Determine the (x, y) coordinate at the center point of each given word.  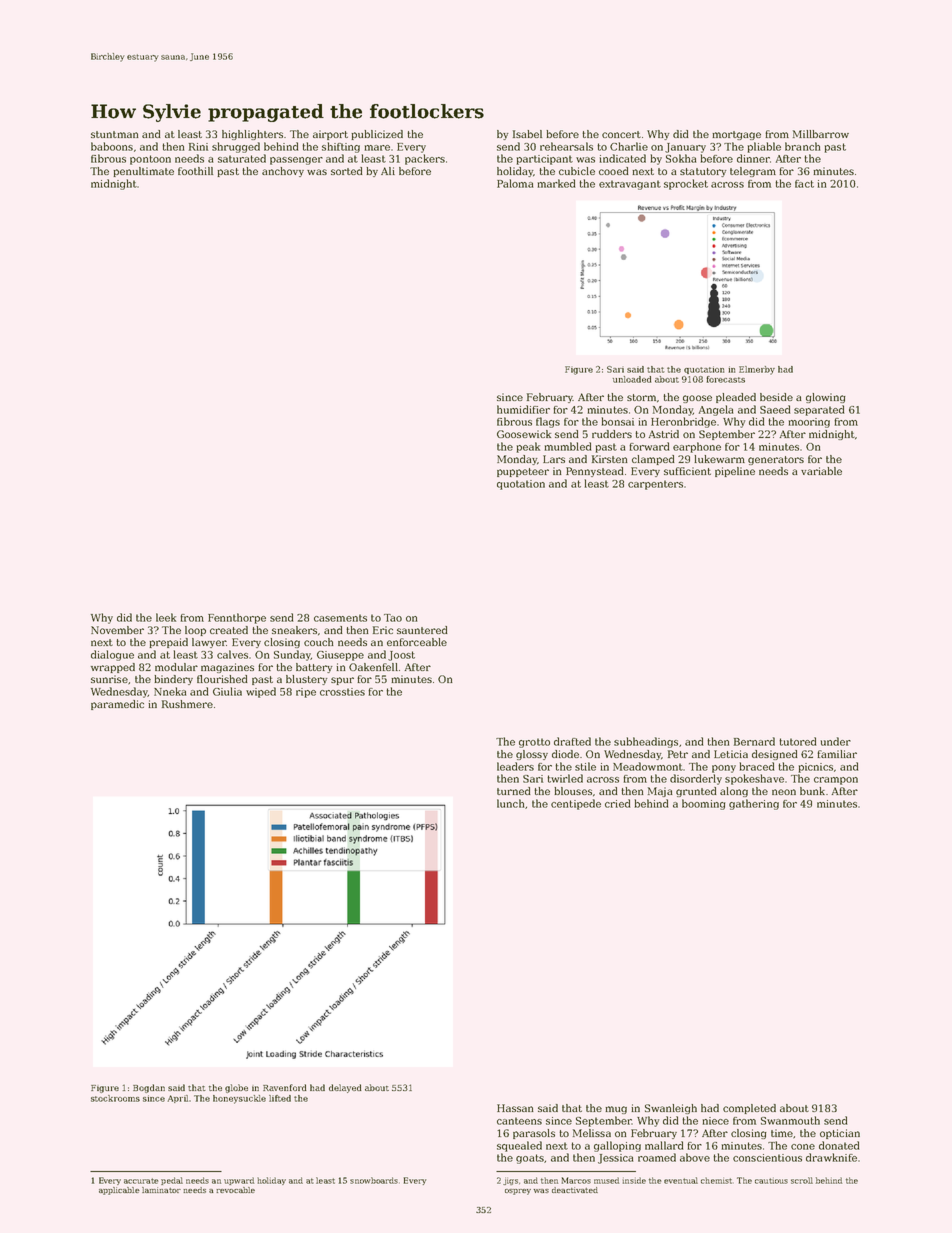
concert (621, 134)
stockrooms (115, 1098)
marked (556, 183)
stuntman (115, 134)
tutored (797, 741)
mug (616, 1110)
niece (716, 1121)
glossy (532, 755)
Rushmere (187, 704)
